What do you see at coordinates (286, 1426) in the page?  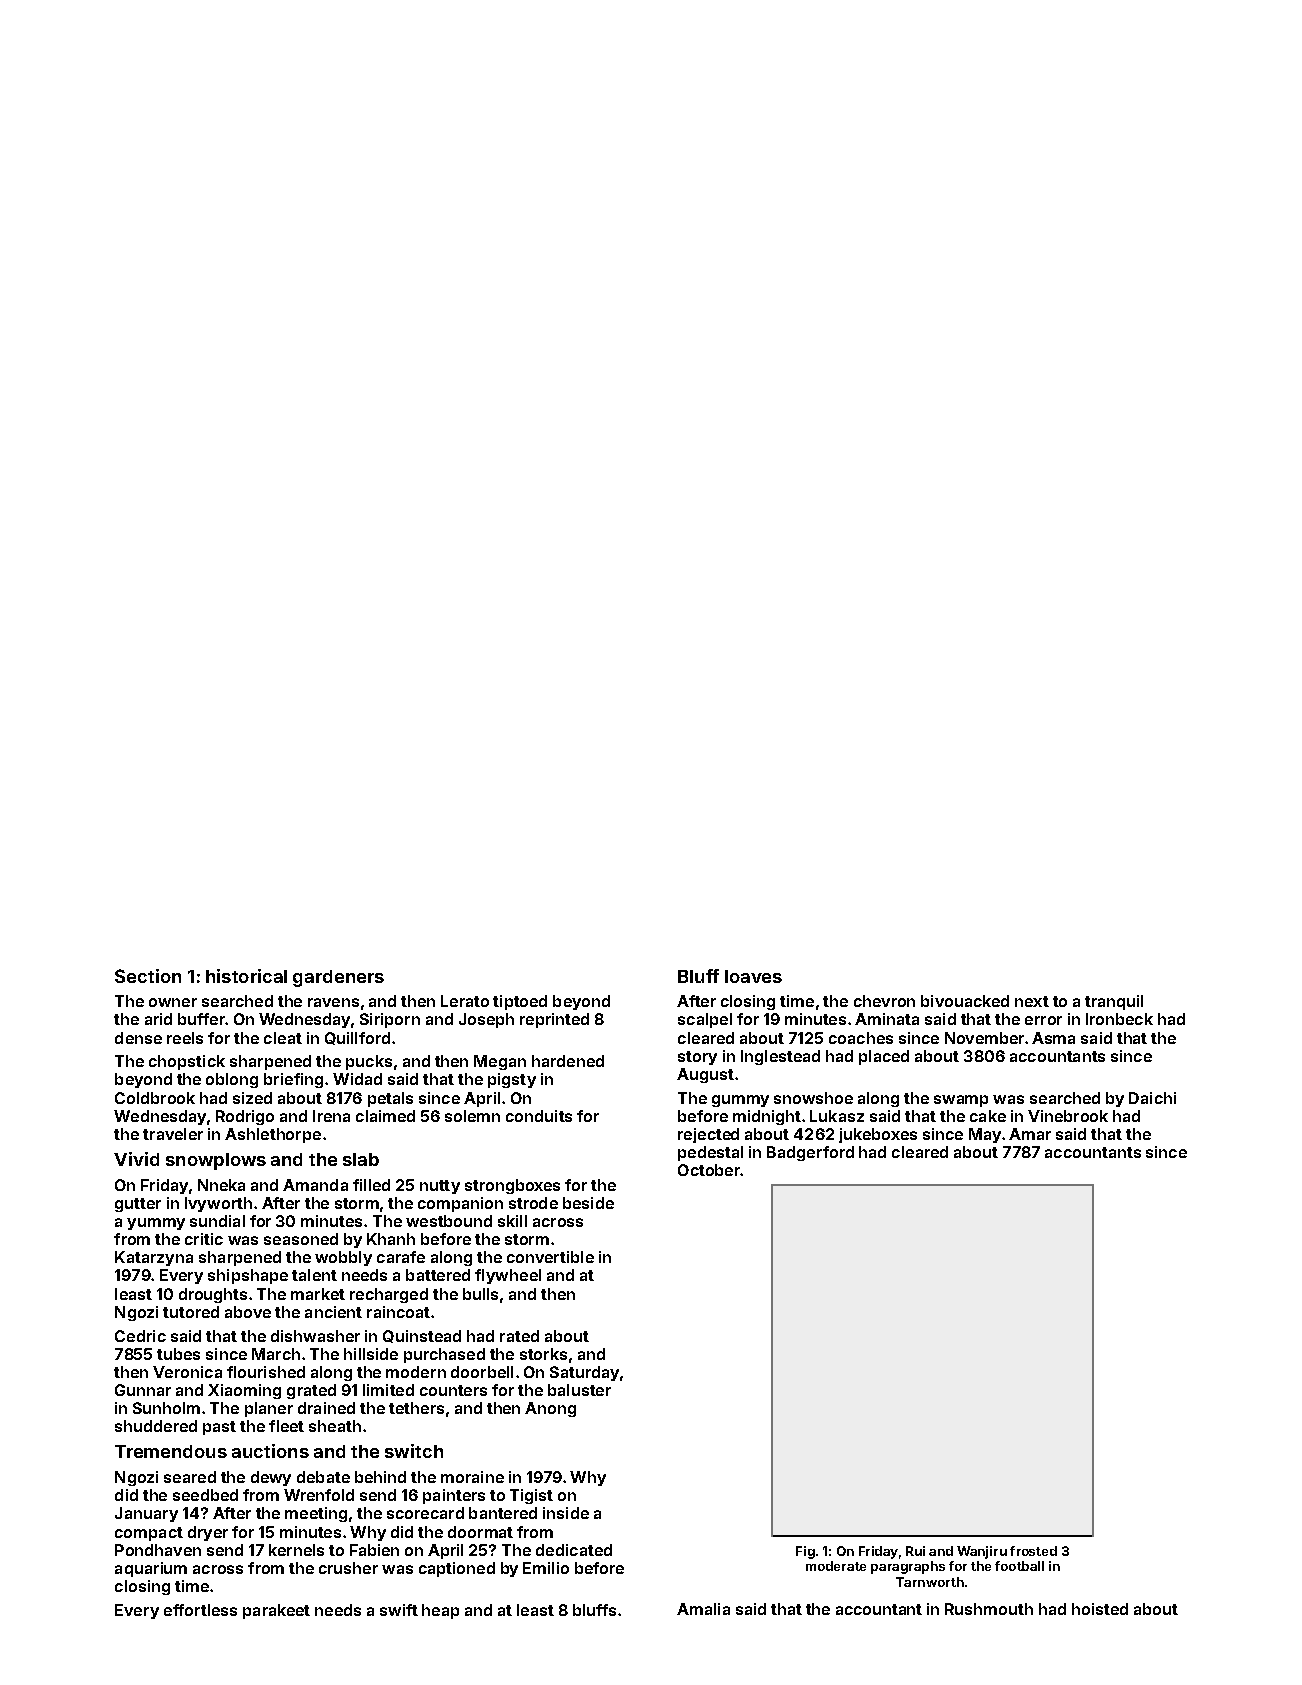 I see `fleet` at bounding box center [286, 1426].
